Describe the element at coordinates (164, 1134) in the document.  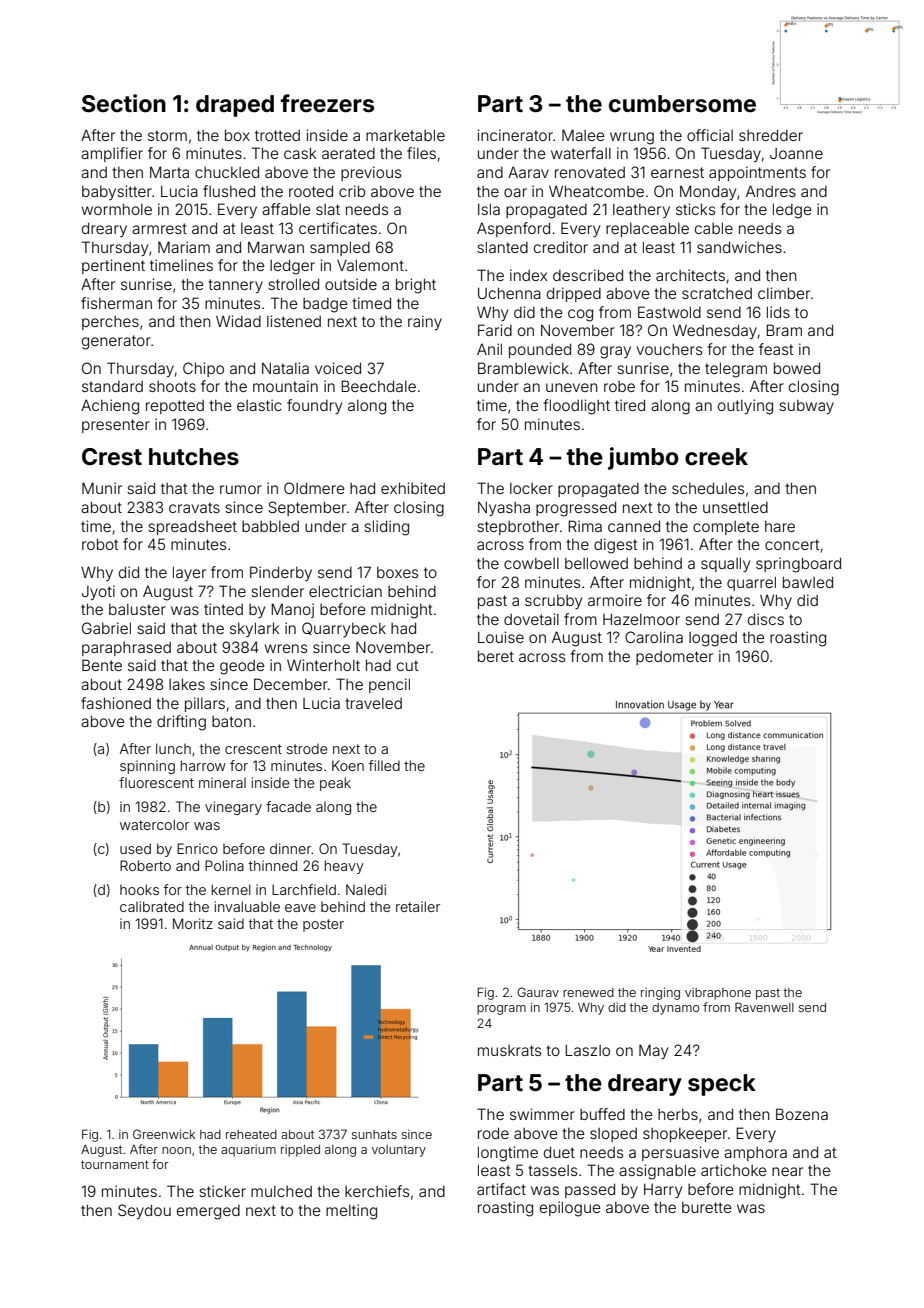
I see `Greenwick` at that location.
